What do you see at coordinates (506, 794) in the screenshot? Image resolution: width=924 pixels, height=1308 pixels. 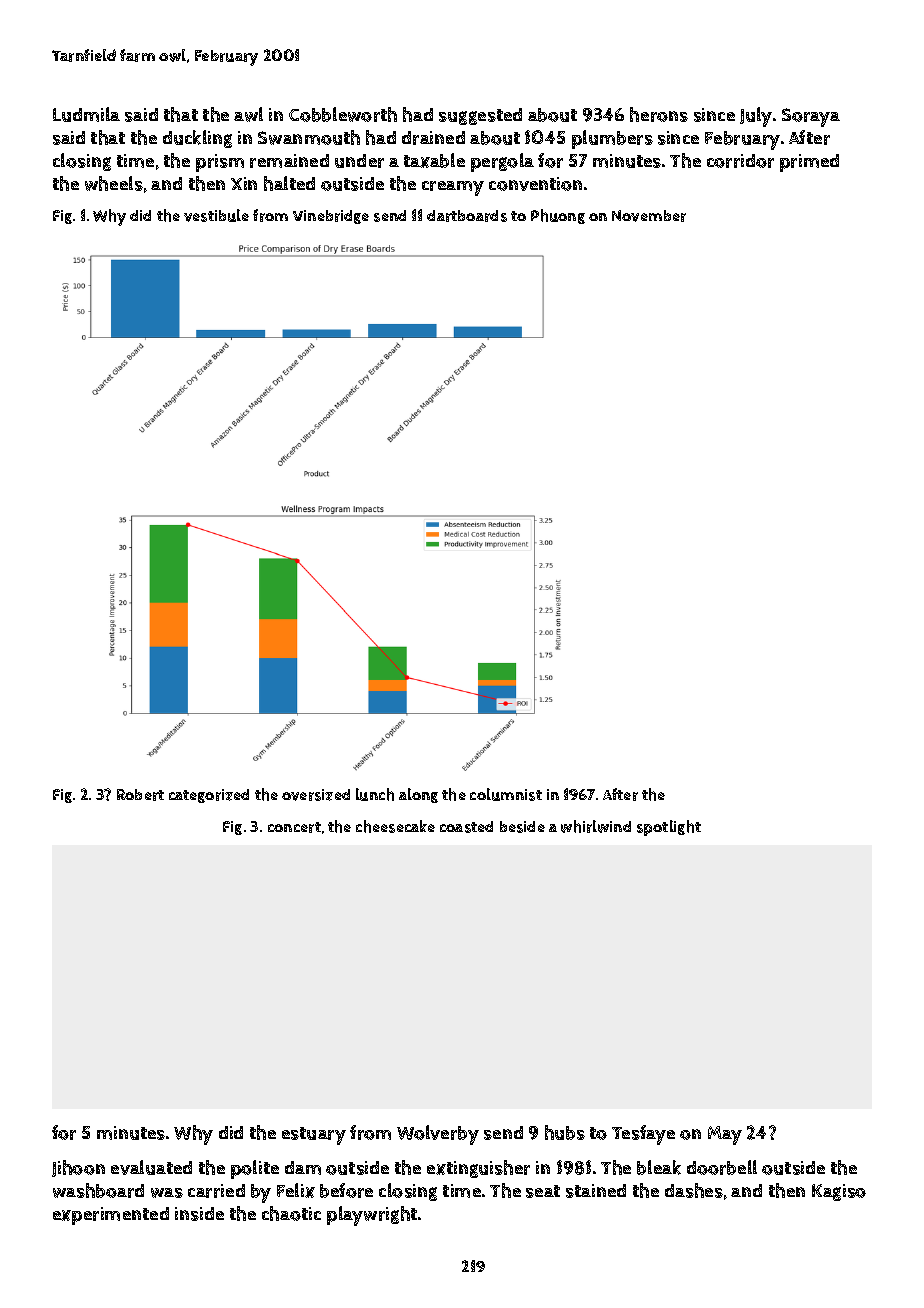 I see `columnist` at bounding box center [506, 794].
